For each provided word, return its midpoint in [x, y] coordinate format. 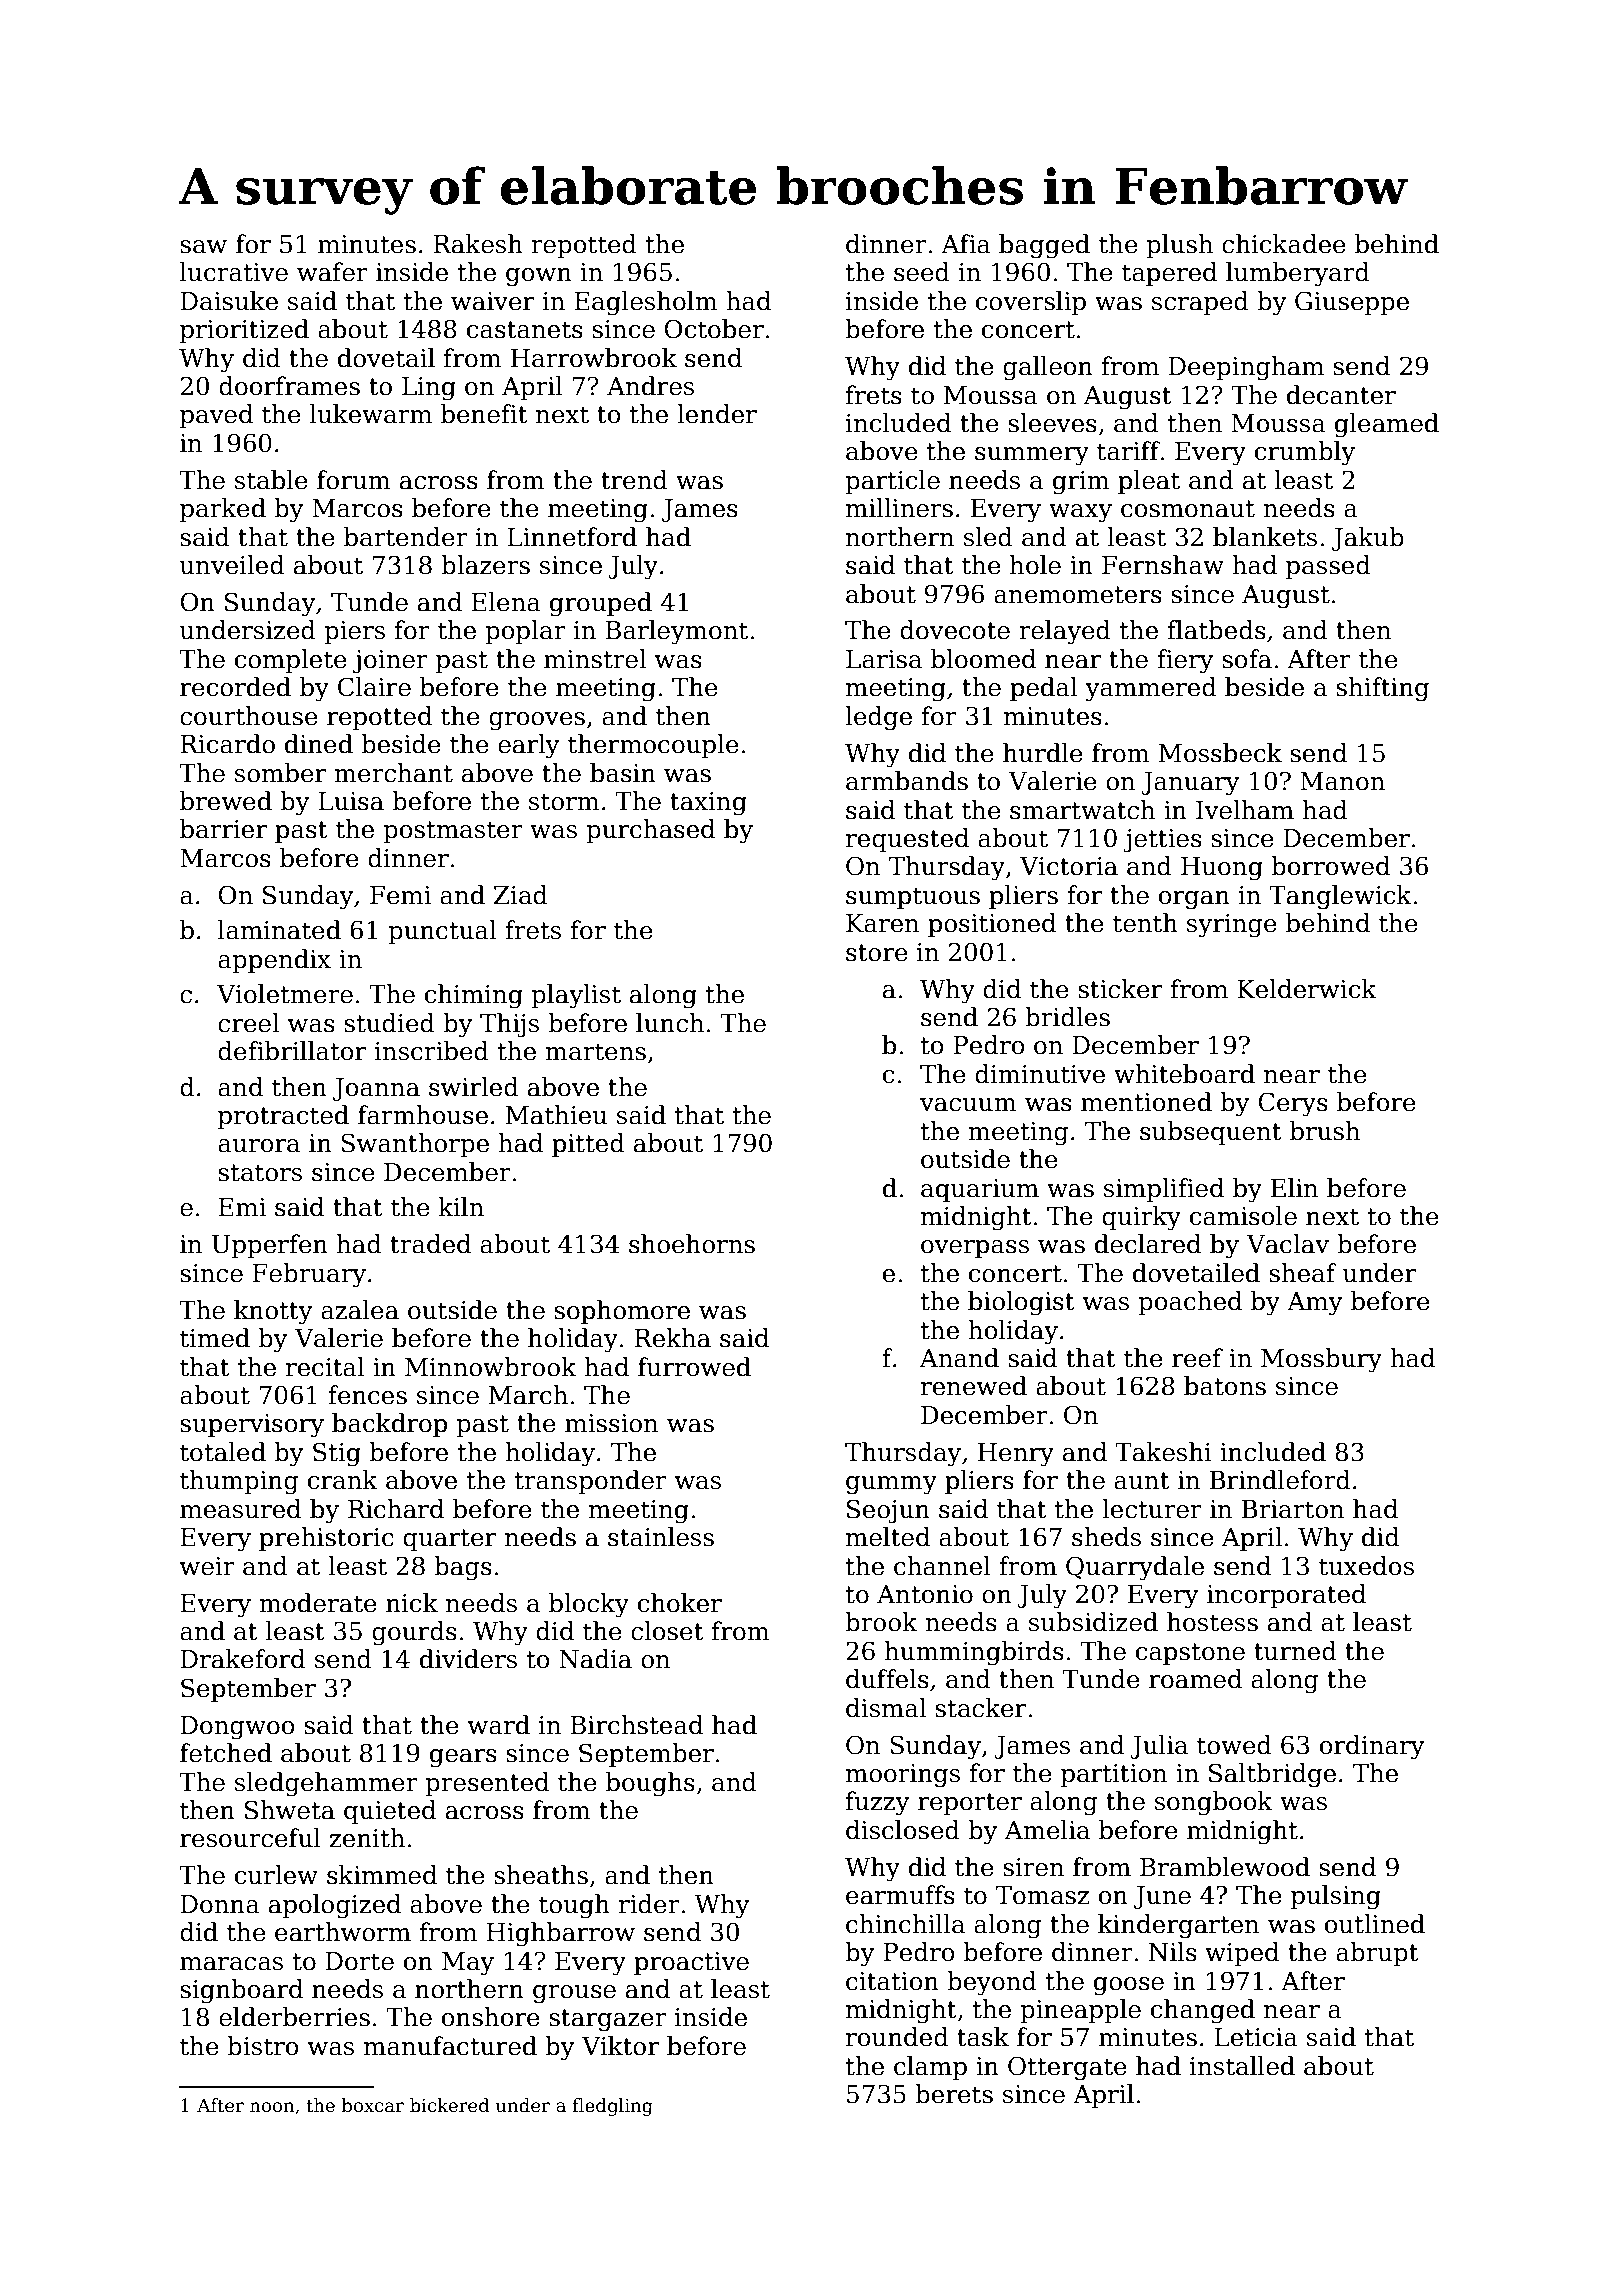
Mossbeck [1220, 753]
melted [888, 1537]
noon [272, 2107]
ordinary [1372, 1747]
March [528, 1395]
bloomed [983, 659]
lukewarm [371, 414]
